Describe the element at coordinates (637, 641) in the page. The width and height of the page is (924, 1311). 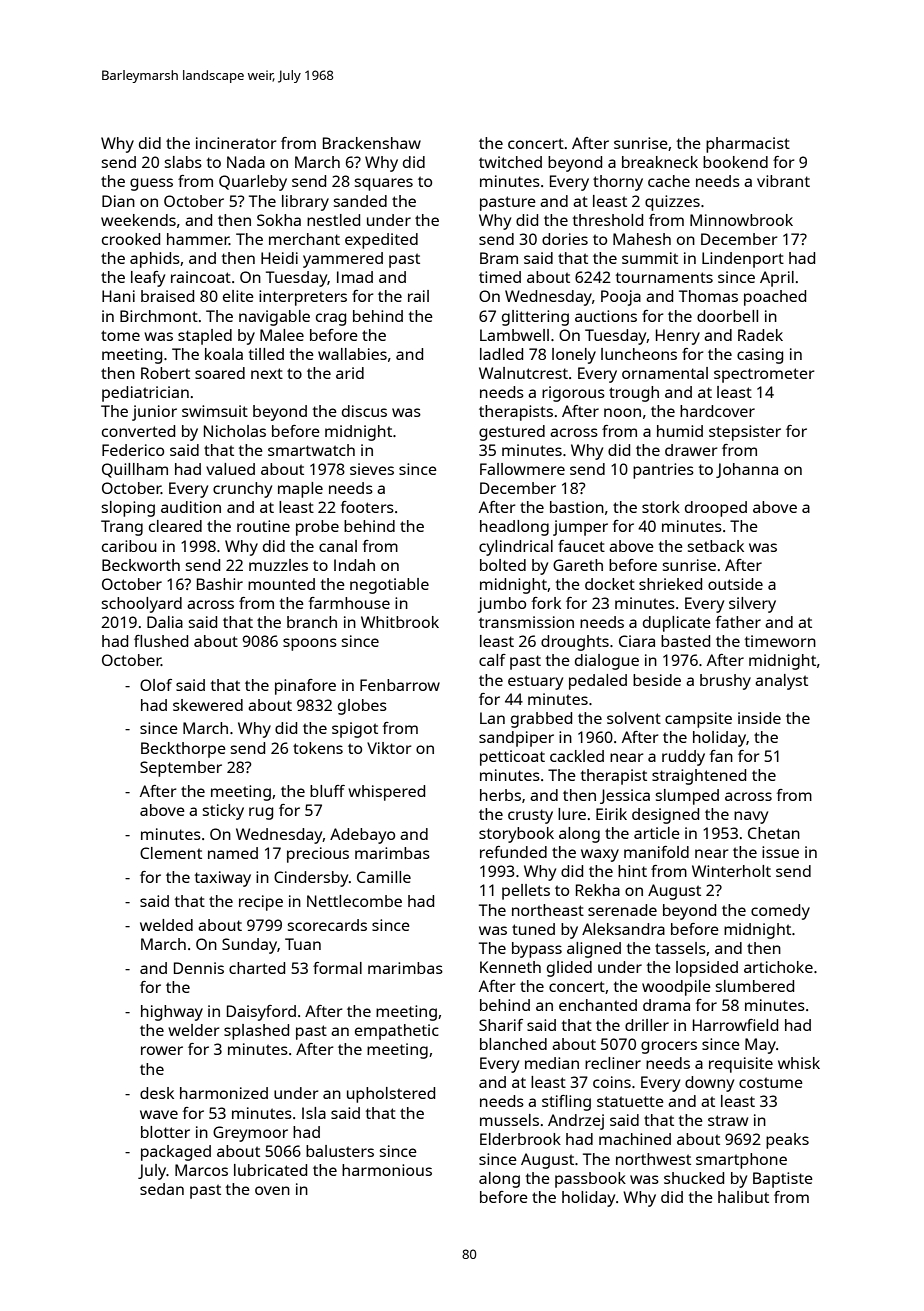
I see `Ciara` at that location.
